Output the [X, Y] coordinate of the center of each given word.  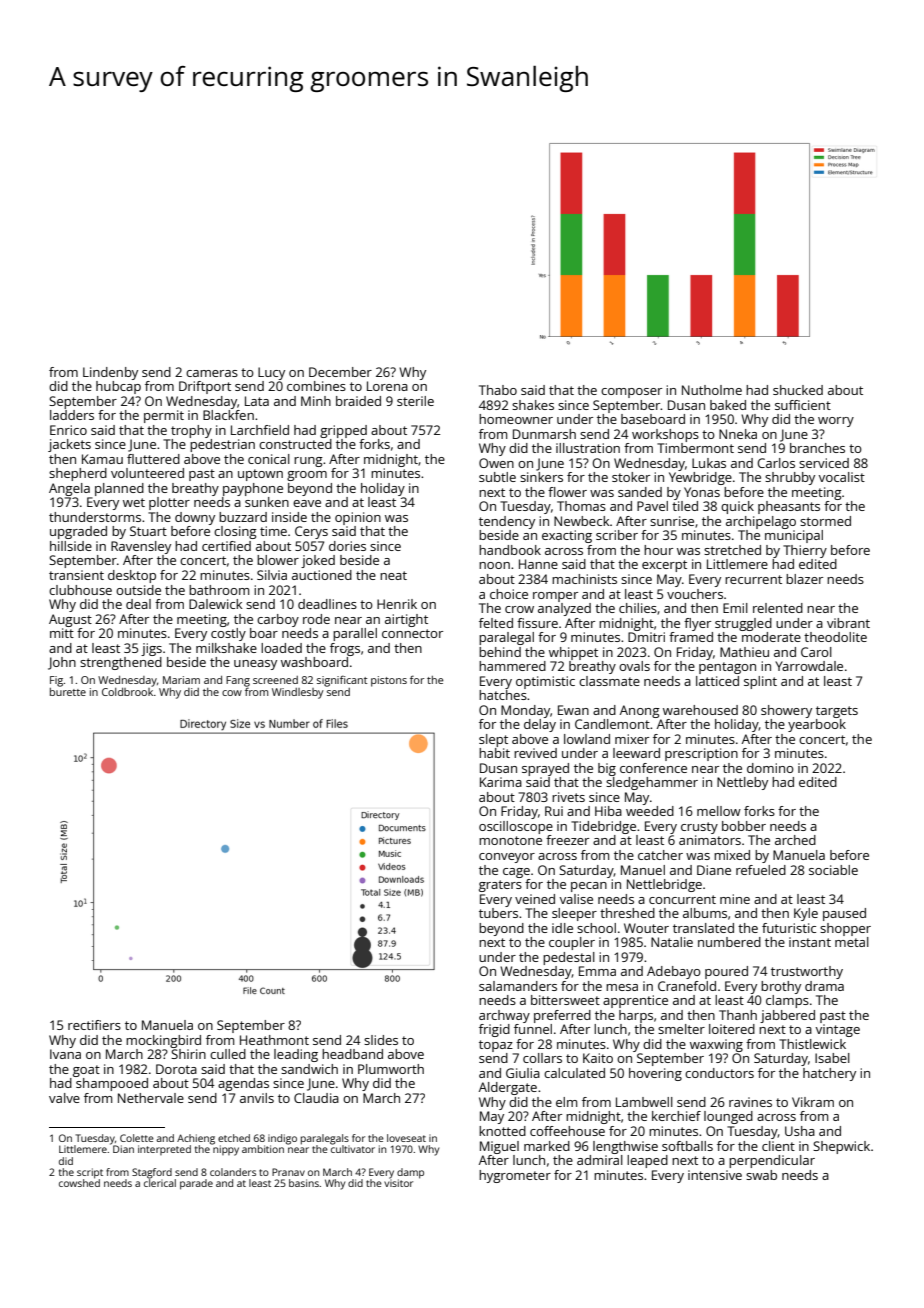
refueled [761, 870]
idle [562, 928]
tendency [507, 522]
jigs [151, 649]
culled [228, 1054]
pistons [389, 681]
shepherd [78, 474]
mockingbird [163, 1041]
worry [836, 422]
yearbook [817, 725]
